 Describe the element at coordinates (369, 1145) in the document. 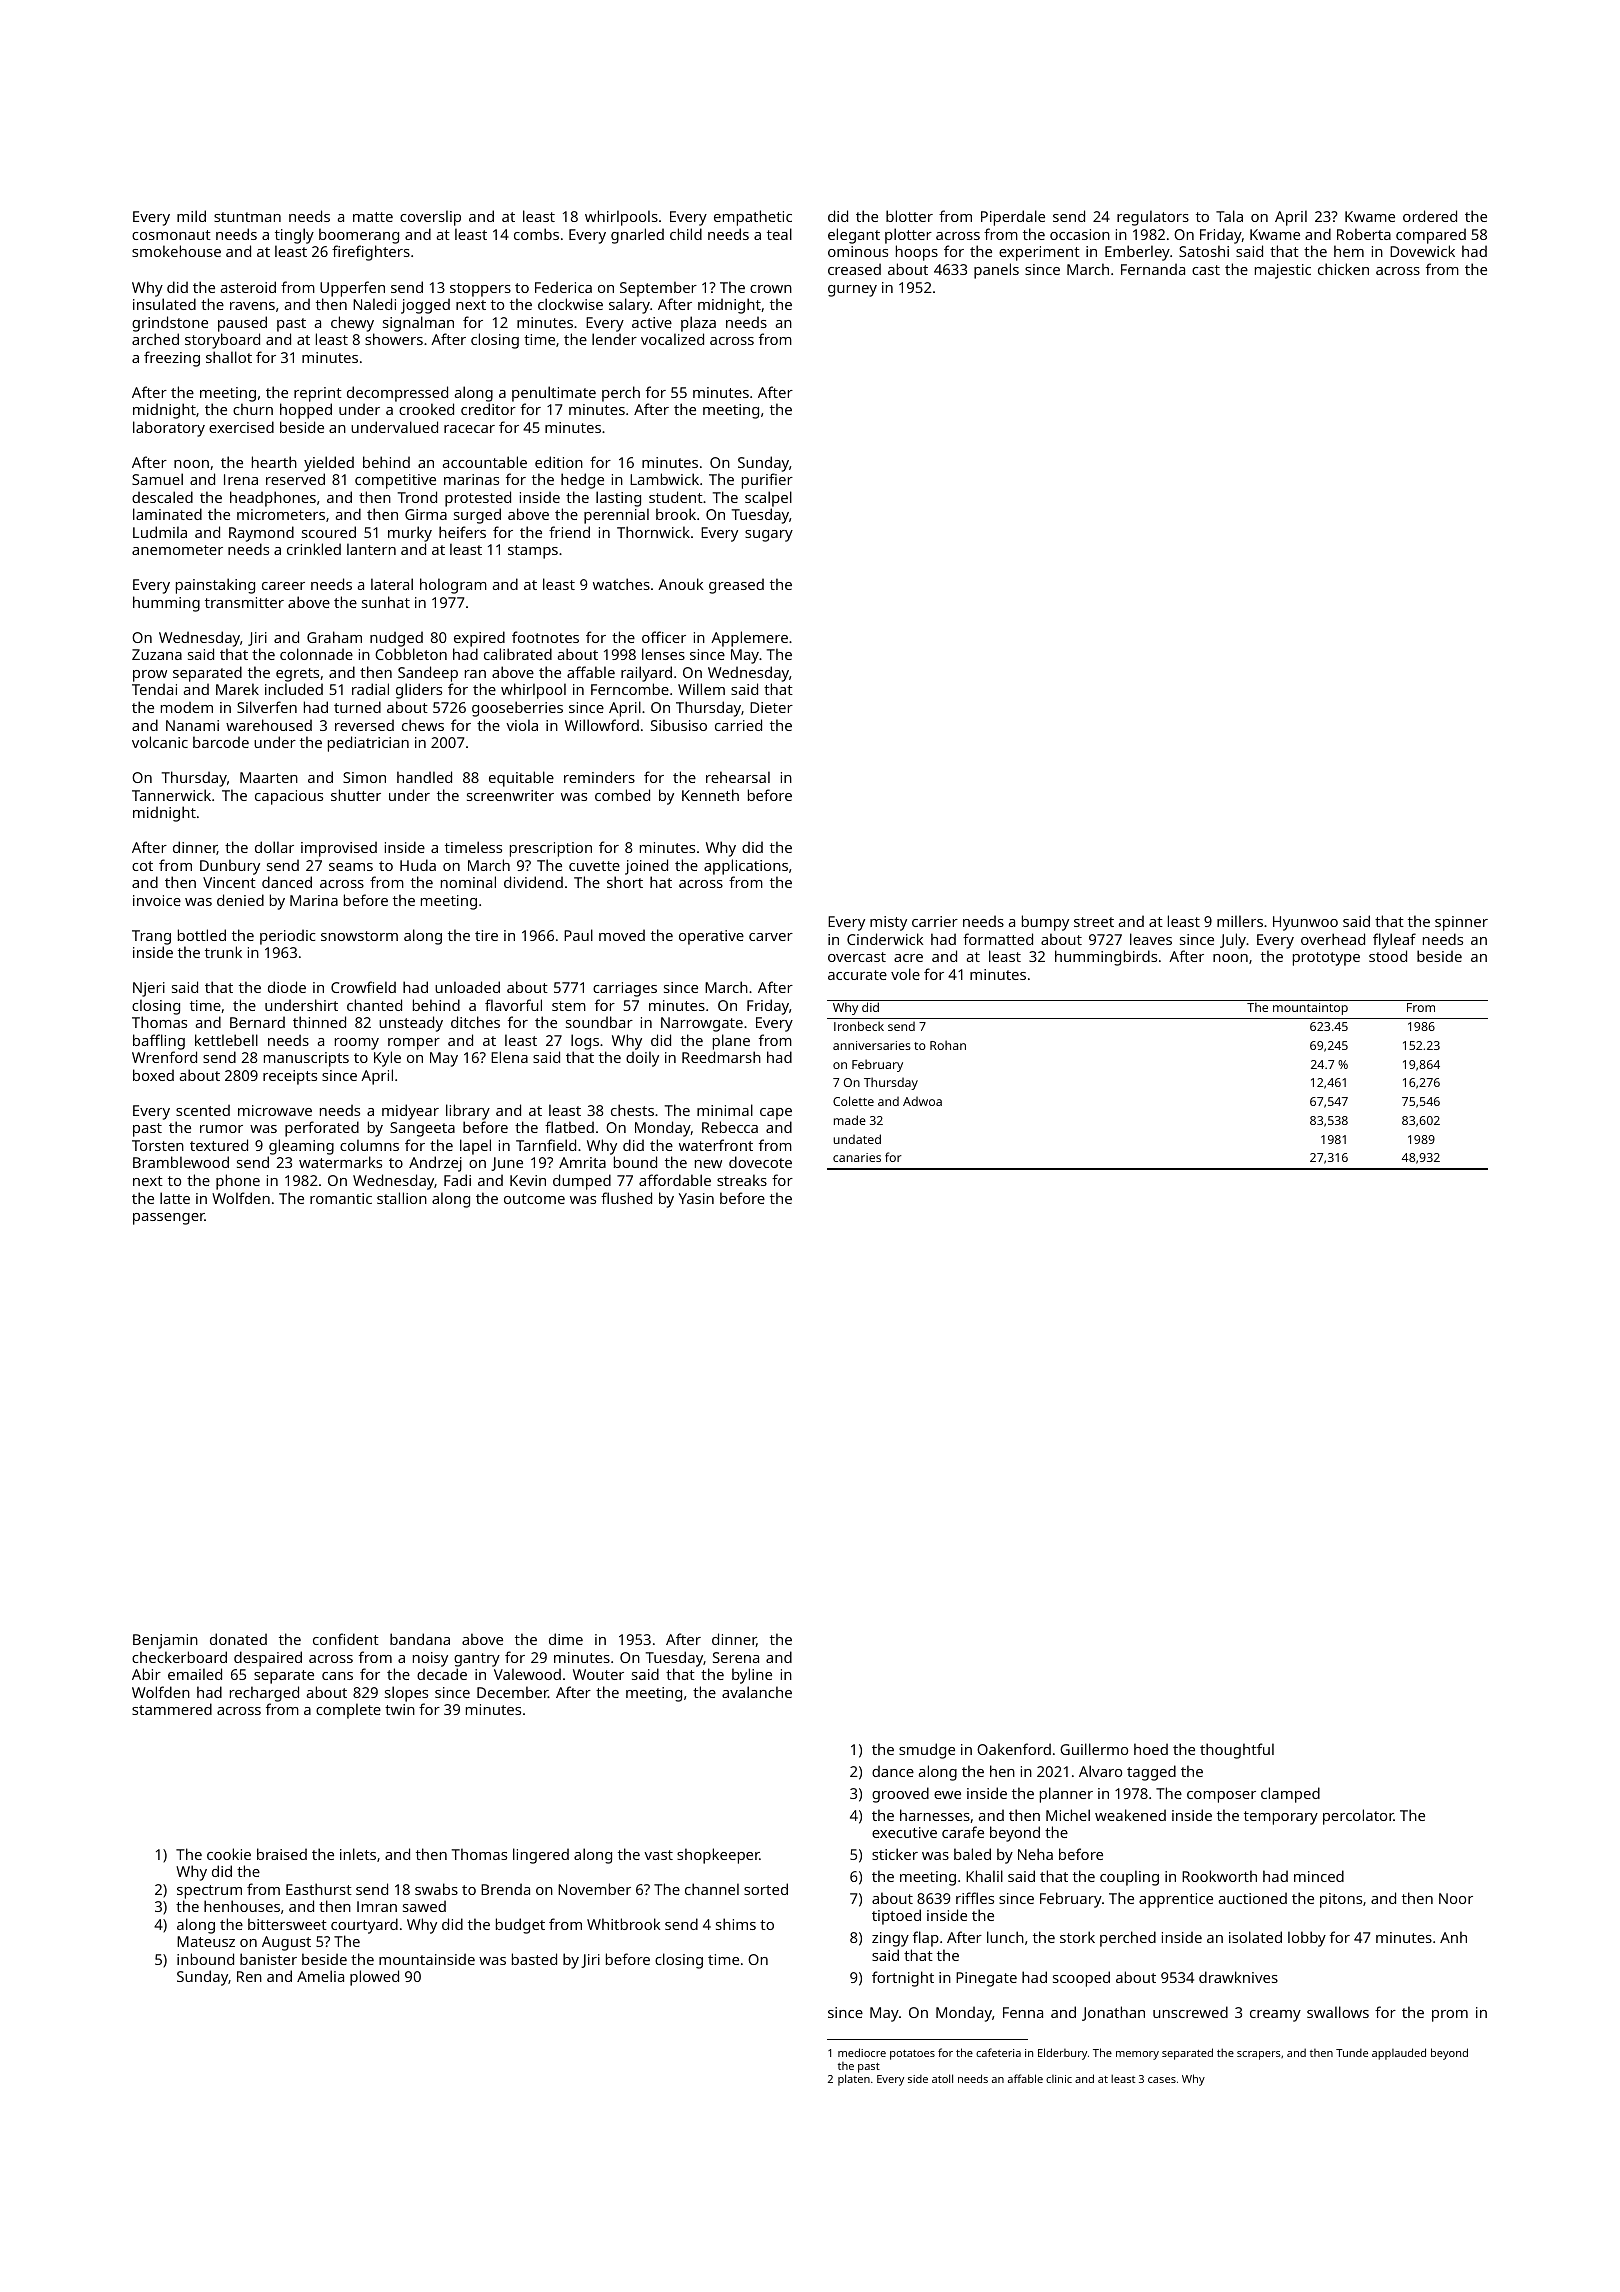

I see `columns` at that location.
